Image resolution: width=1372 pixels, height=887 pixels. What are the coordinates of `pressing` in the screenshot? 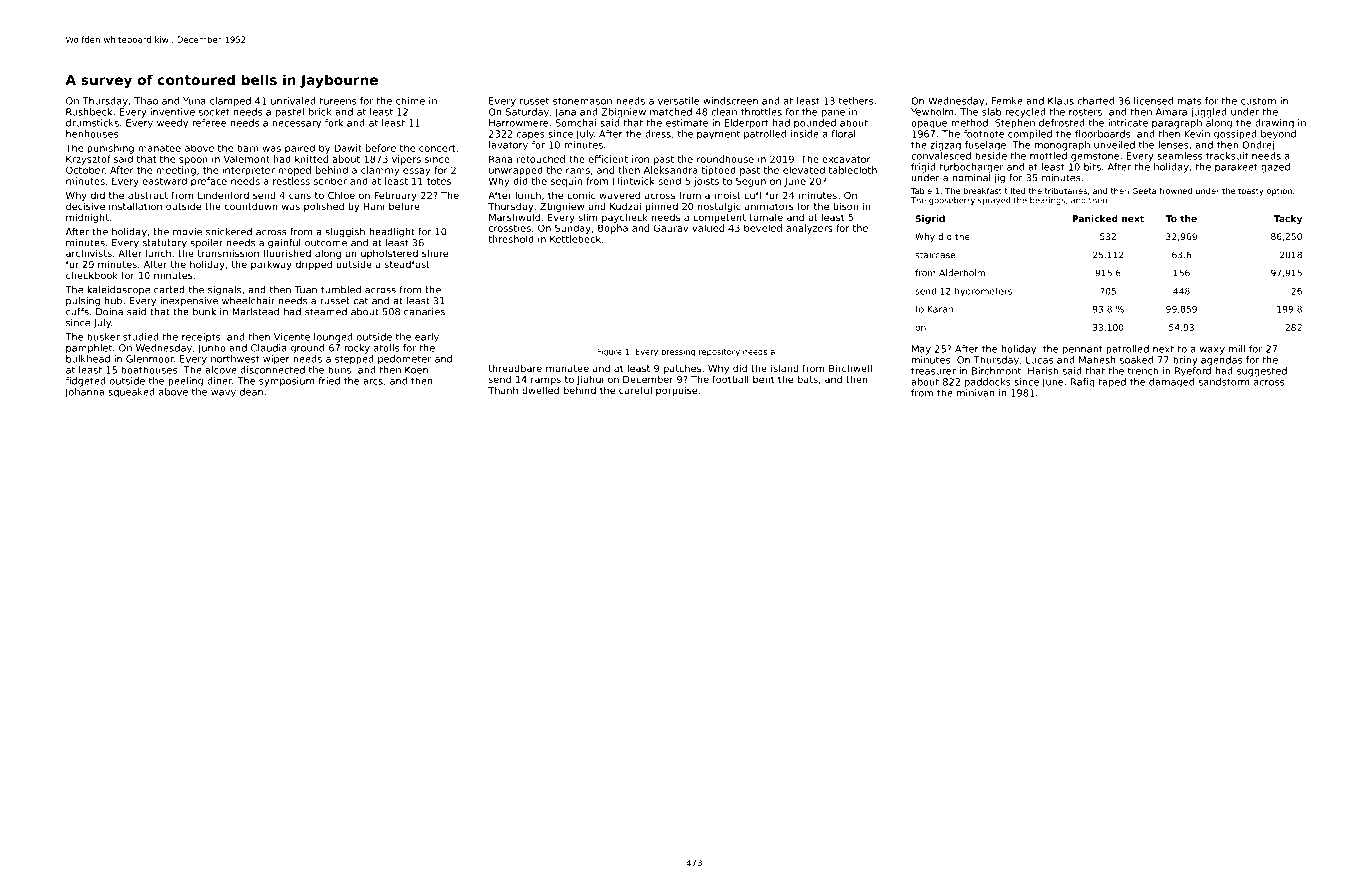 It's located at (678, 352).
